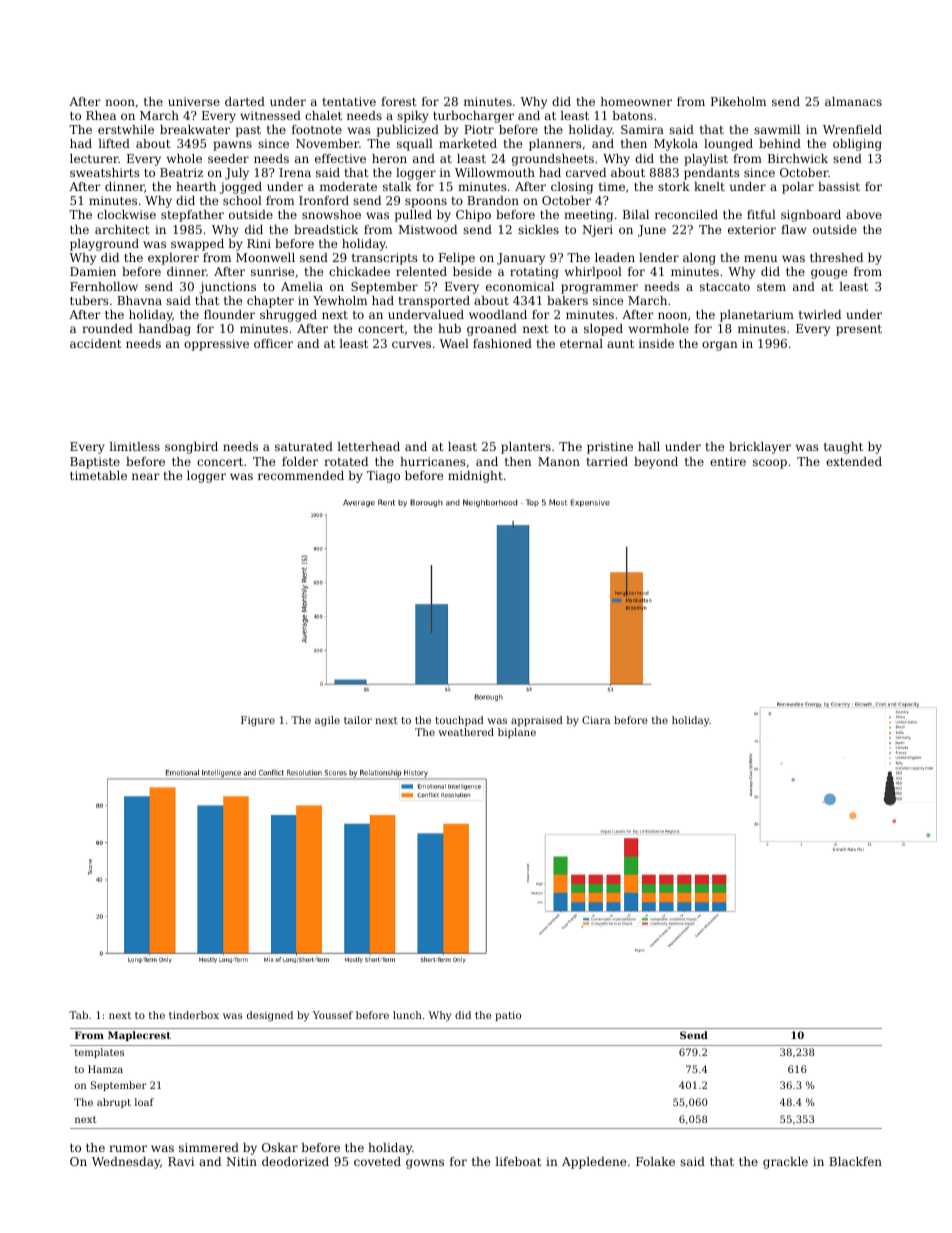 The height and width of the screenshot is (1233, 952). Describe the element at coordinates (216, 345) in the screenshot. I see `oppressive` at that location.
